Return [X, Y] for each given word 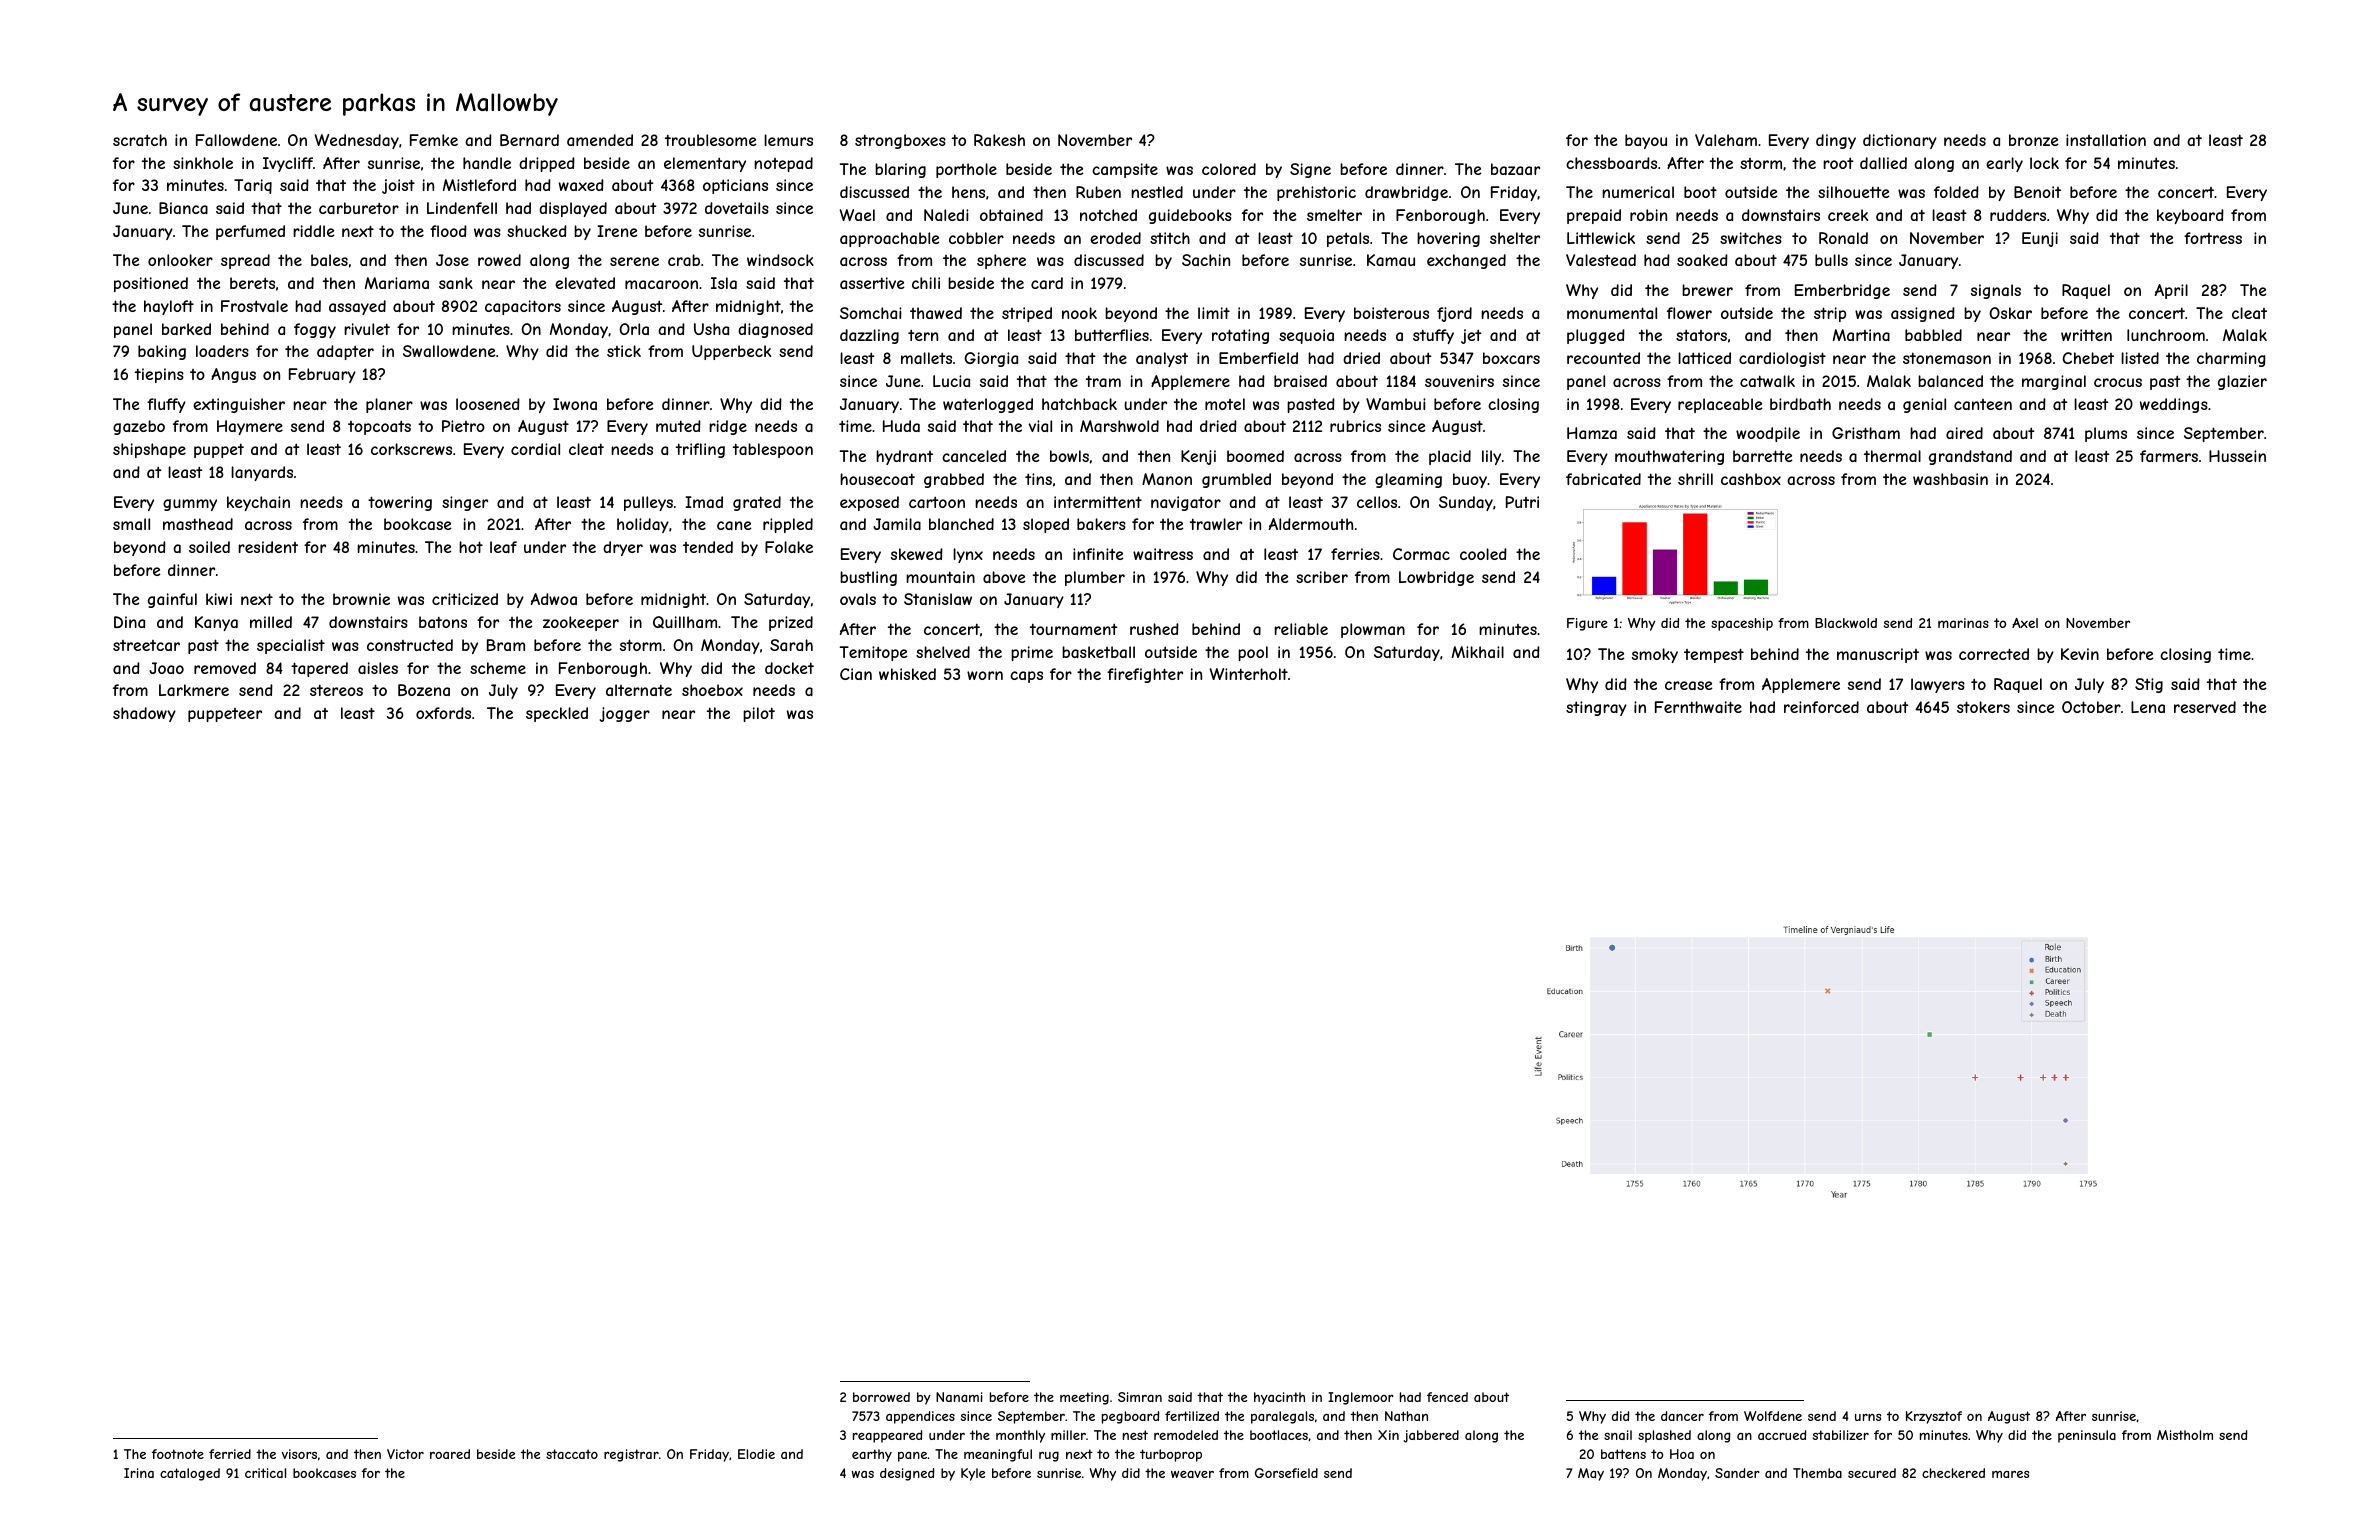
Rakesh [999, 140]
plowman [1373, 630]
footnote [178, 1454]
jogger [625, 714]
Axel [2025, 623]
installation [2106, 140]
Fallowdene [236, 140]
